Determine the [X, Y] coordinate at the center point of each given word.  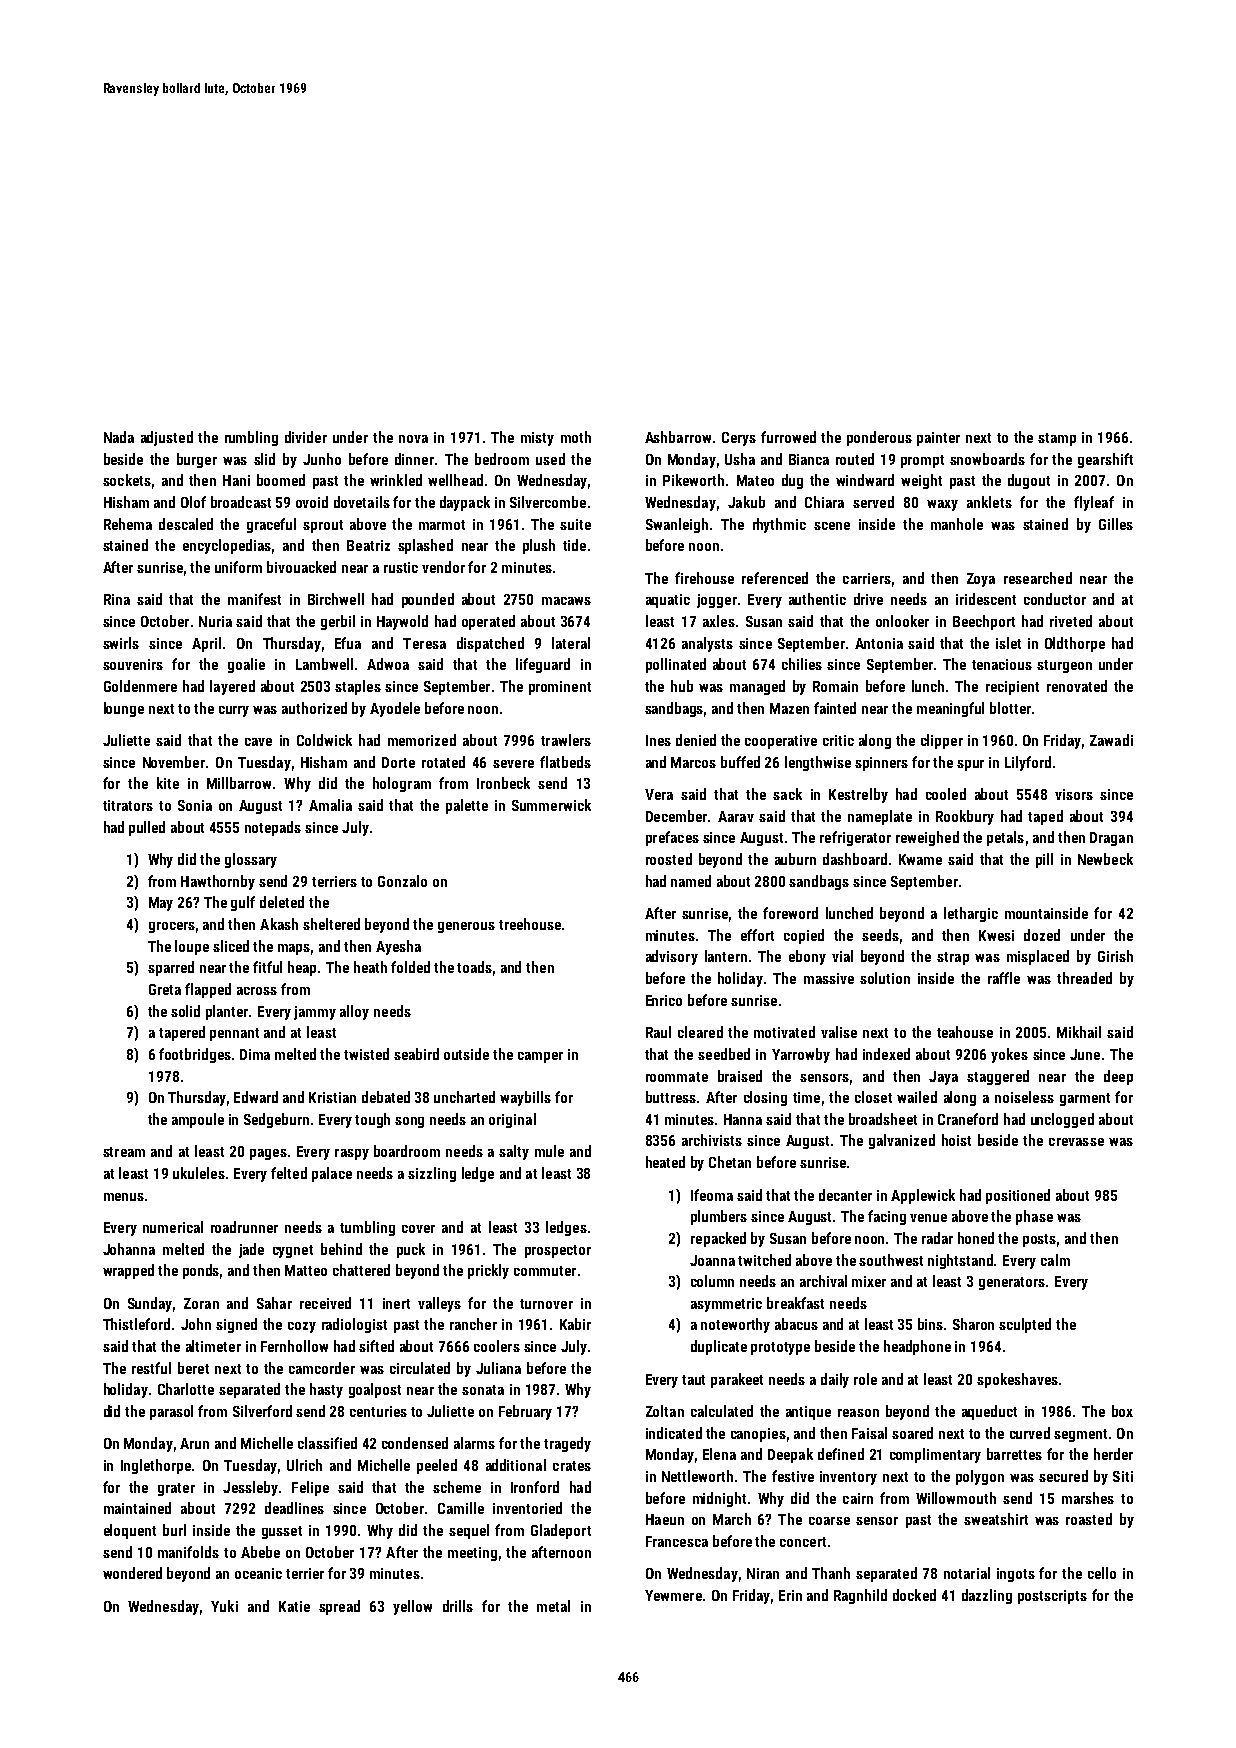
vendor [443, 567]
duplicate [719, 1347]
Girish [1115, 956]
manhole [957, 524]
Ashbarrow [678, 437]
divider [306, 437]
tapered [182, 1033]
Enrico [664, 1000]
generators [1012, 1283]
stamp [1057, 439]
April [206, 644]
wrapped [128, 1271]
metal [553, 1606]
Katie [294, 1606]
